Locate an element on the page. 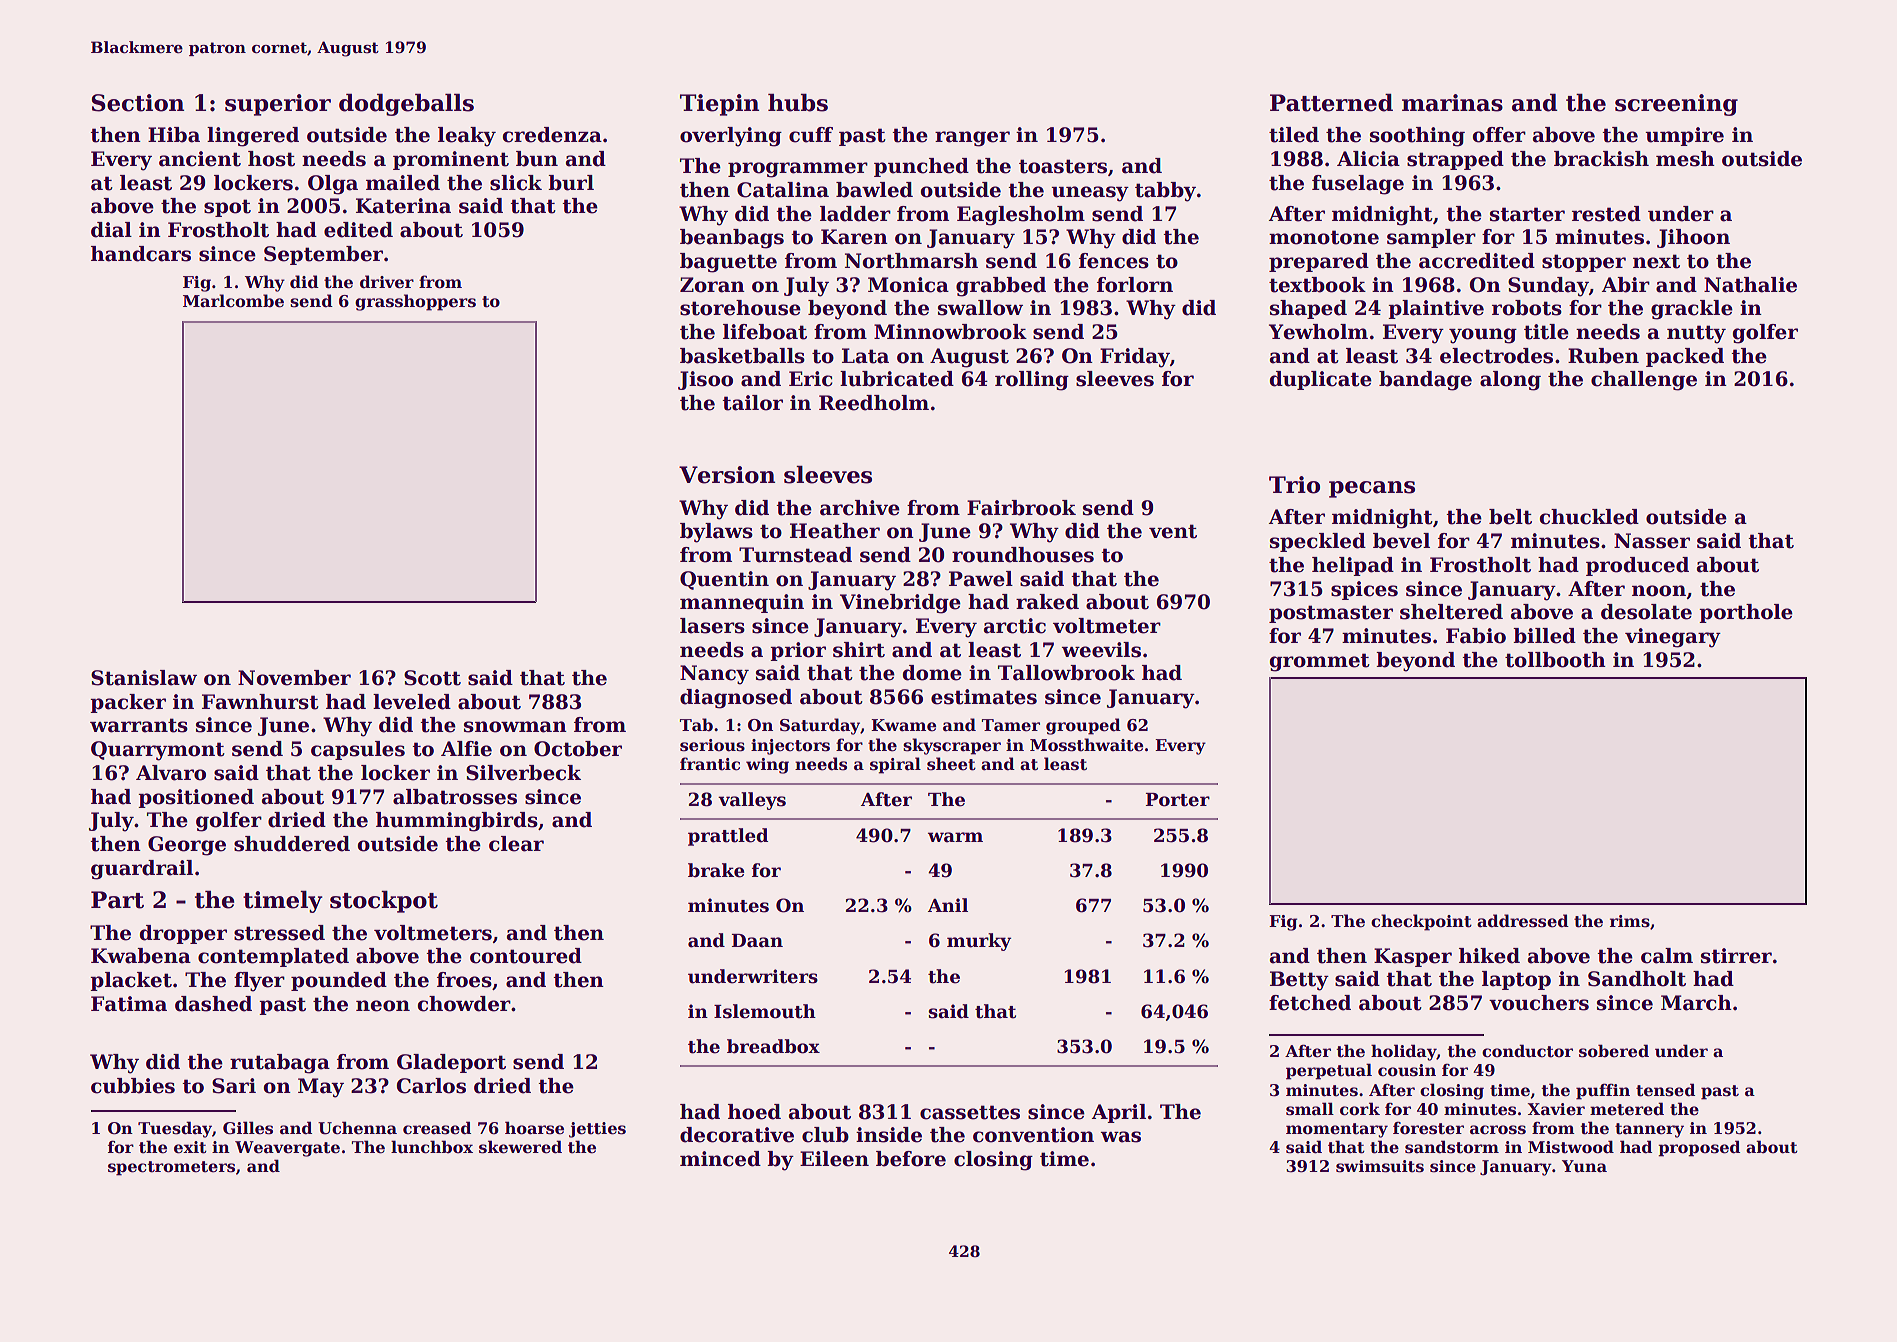  spot is located at coordinates (227, 208).
